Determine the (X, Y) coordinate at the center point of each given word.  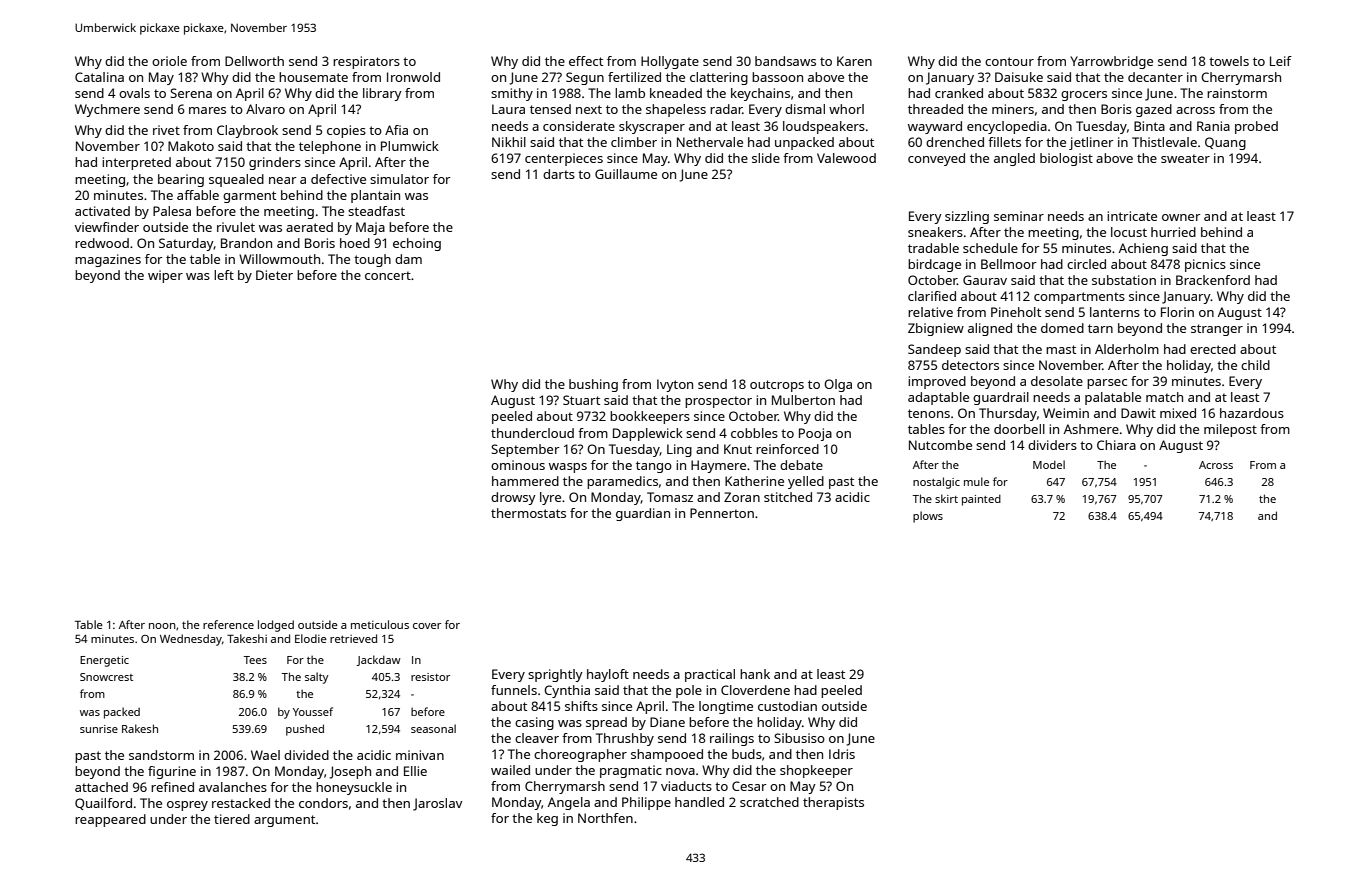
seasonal (433, 728)
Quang (1225, 143)
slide (766, 158)
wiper (165, 276)
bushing (593, 385)
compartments (1079, 298)
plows (928, 517)
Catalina (99, 77)
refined (172, 787)
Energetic (104, 661)
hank (755, 674)
